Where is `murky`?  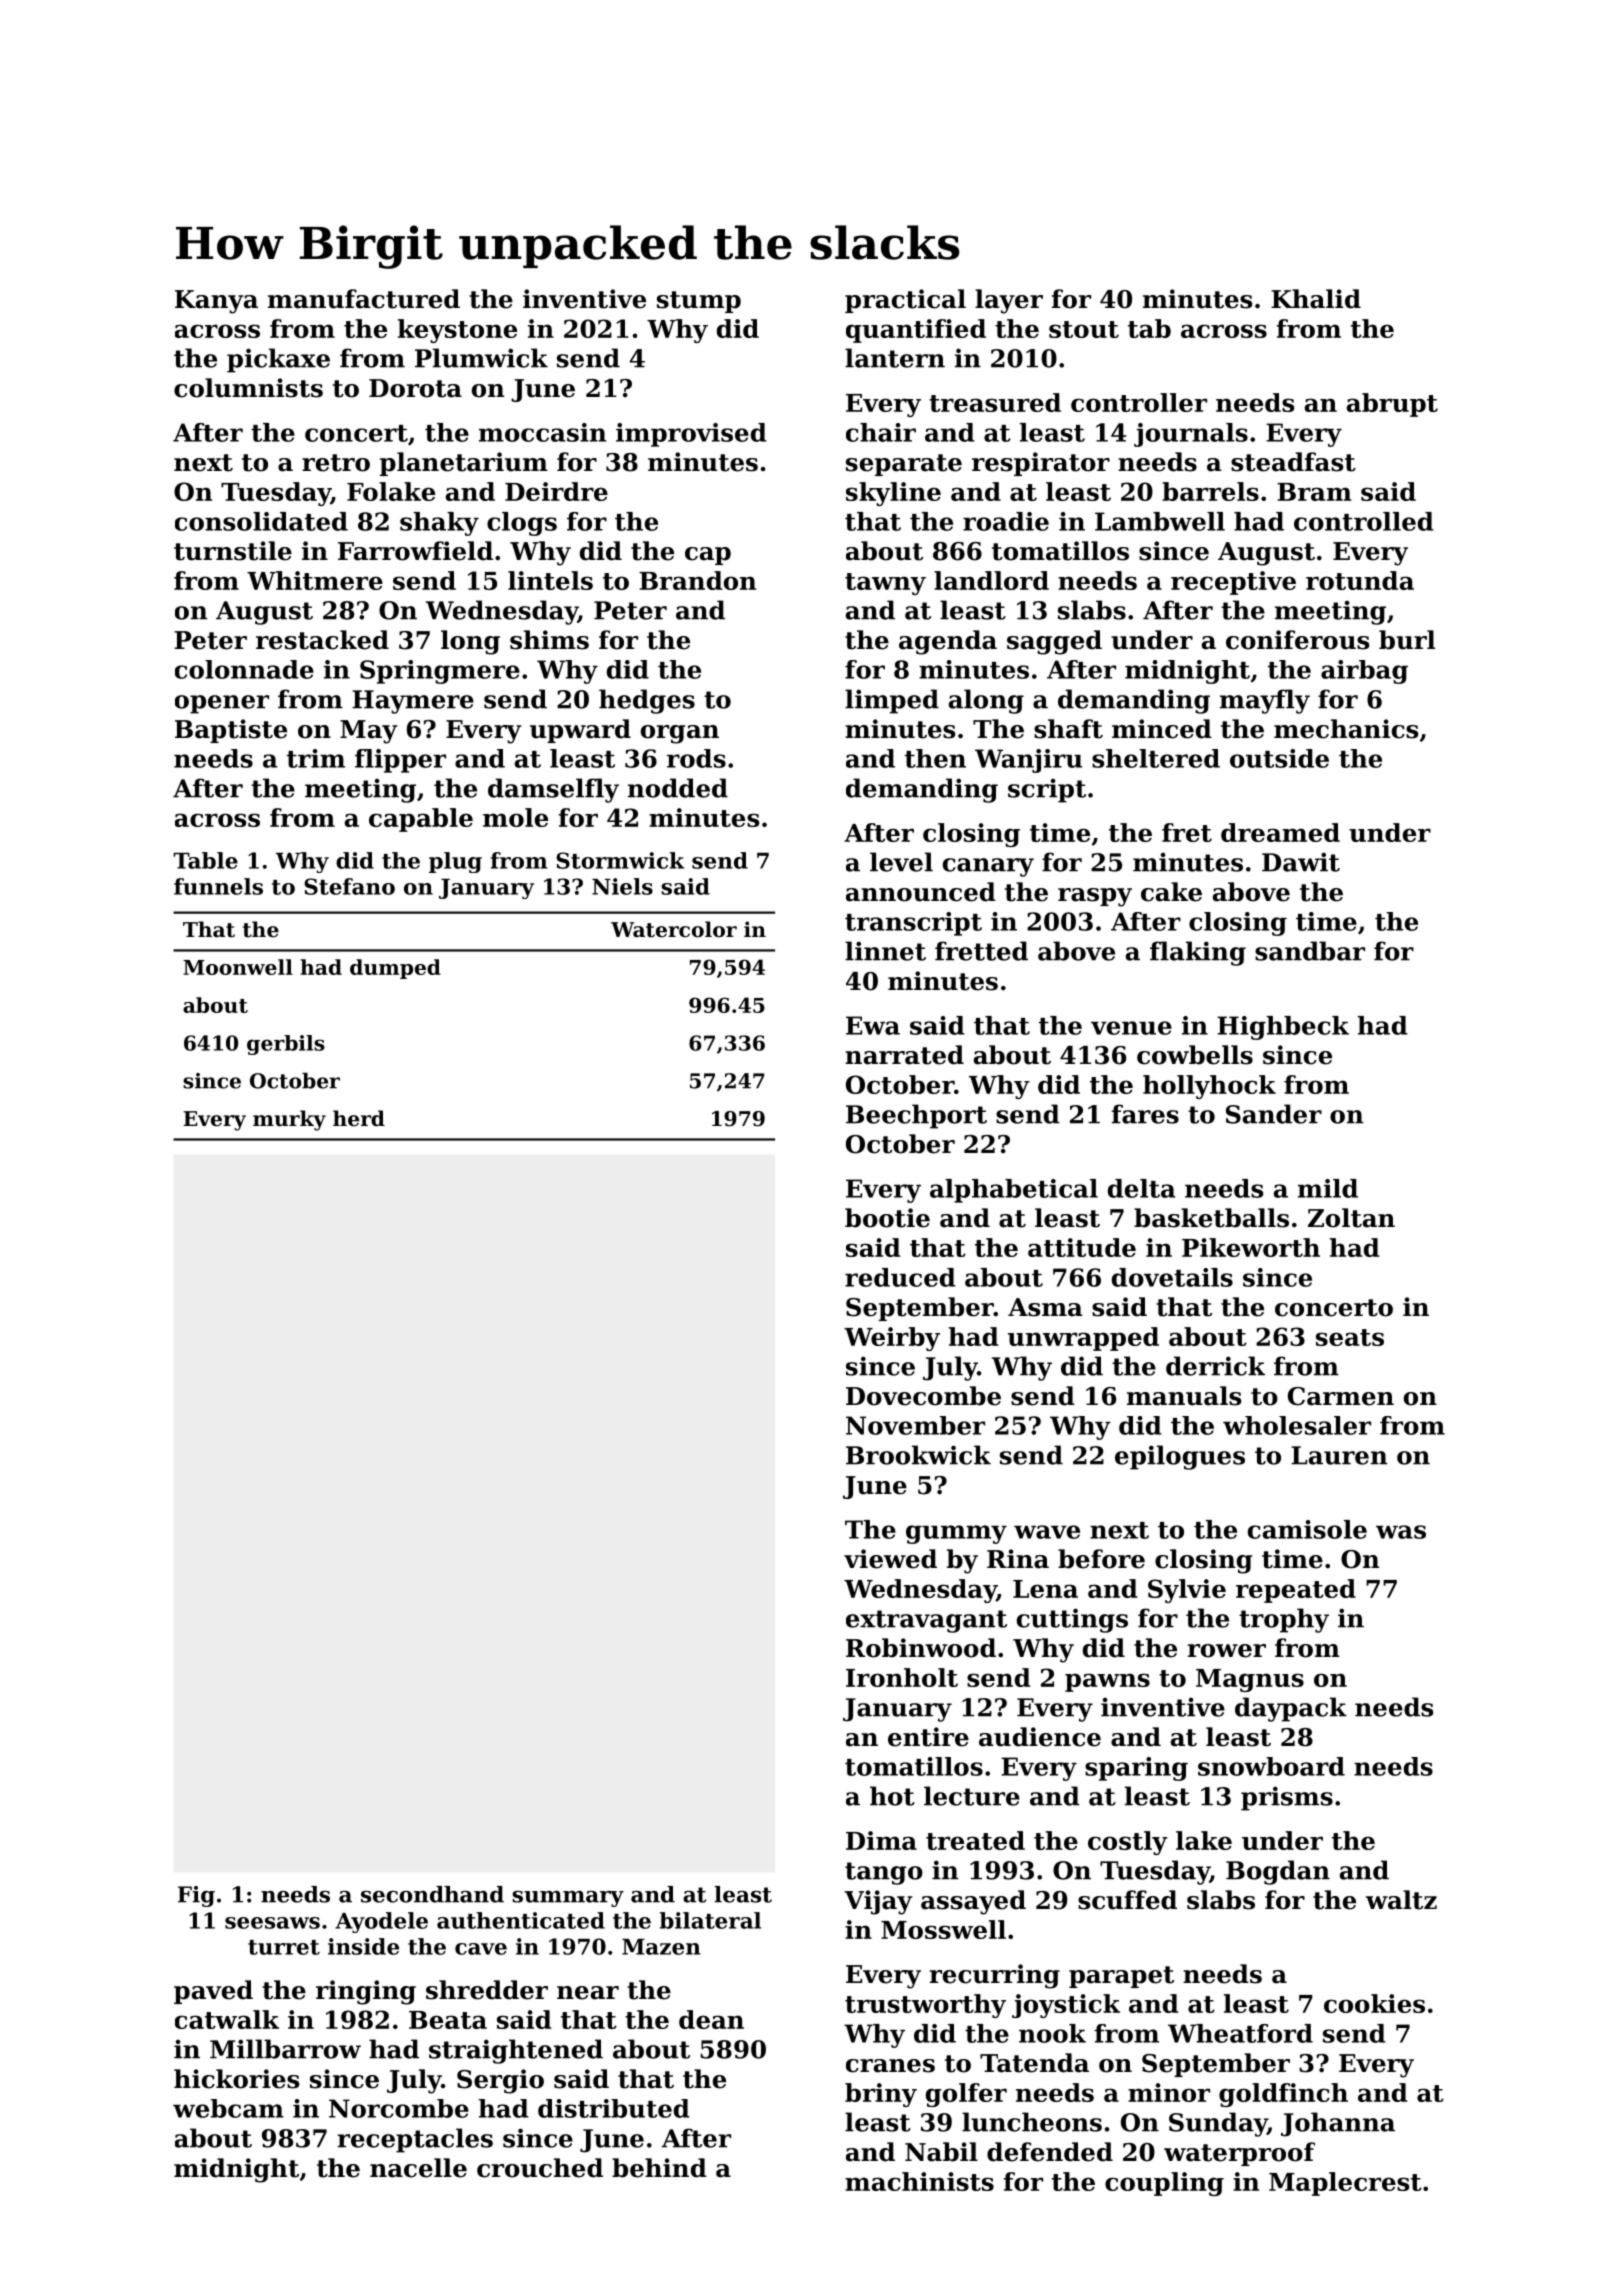
murky is located at coordinates (289, 1120).
